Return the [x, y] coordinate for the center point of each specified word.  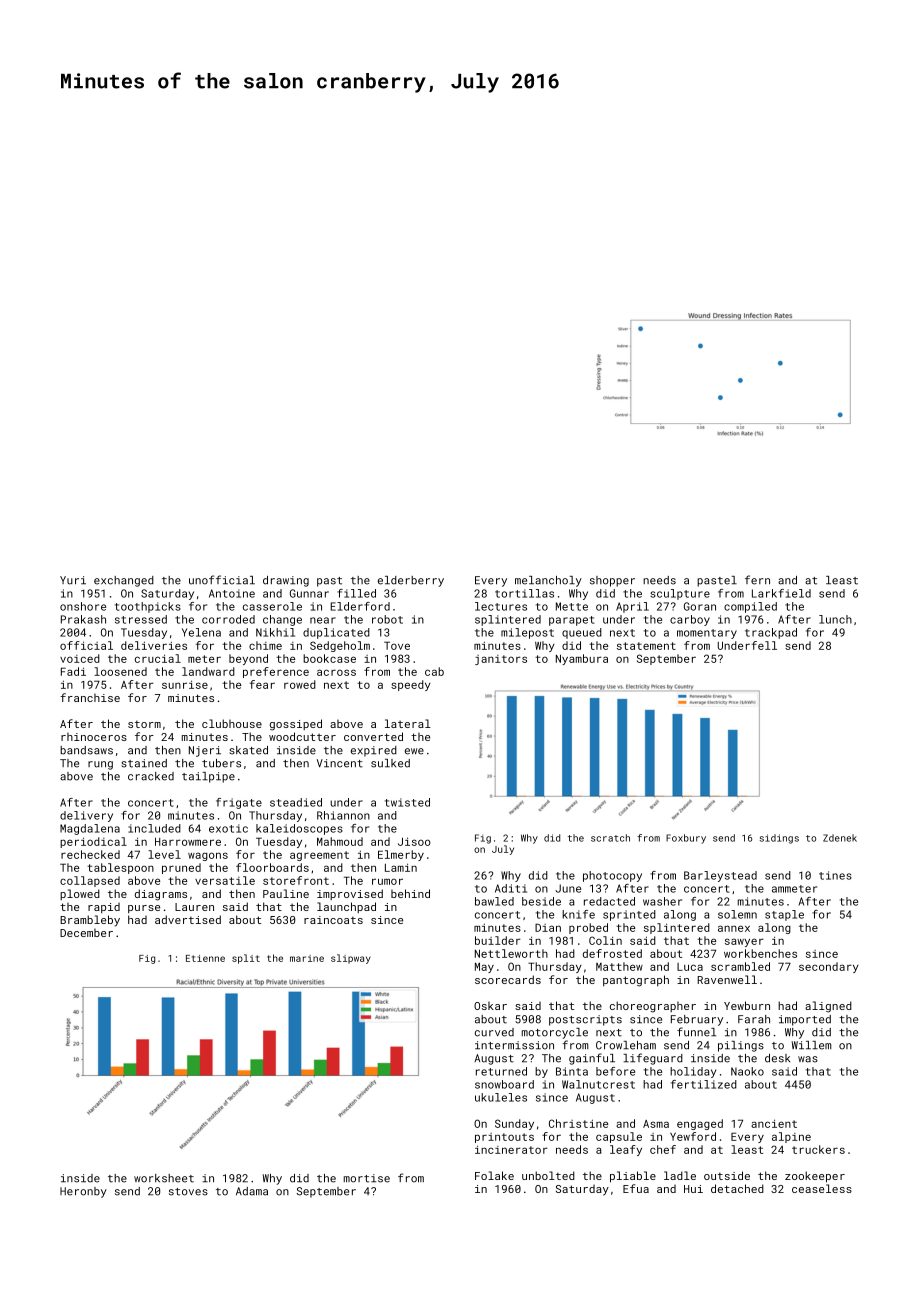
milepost [527, 633]
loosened [120, 671]
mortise [367, 1178]
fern [757, 580]
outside [727, 1175]
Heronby [83, 1192]
